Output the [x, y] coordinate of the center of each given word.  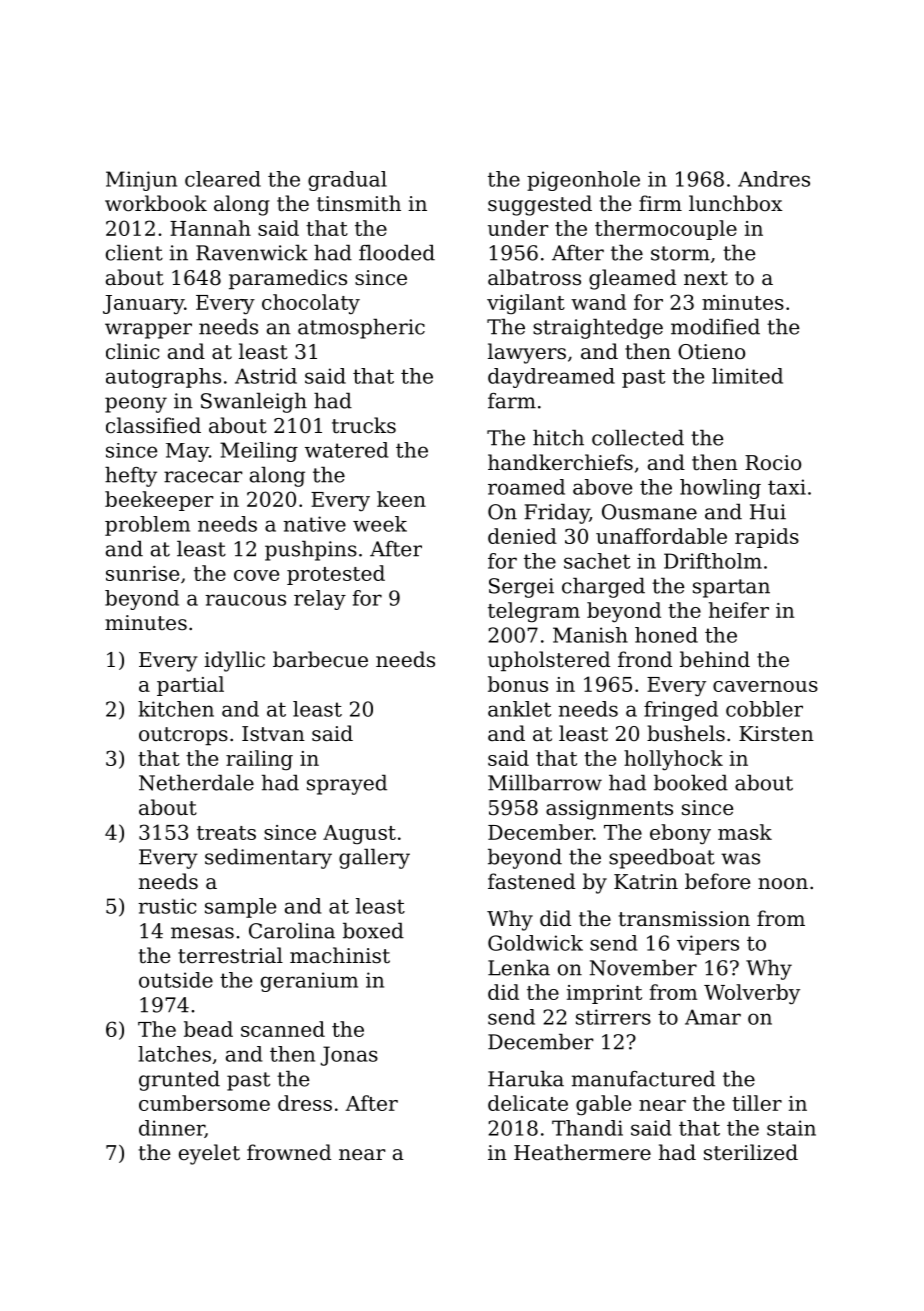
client [134, 253]
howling [720, 489]
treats [226, 833]
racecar [203, 477]
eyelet [209, 1154]
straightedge [598, 329]
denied [522, 536]
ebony [680, 834]
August [359, 835]
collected [638, 438]
